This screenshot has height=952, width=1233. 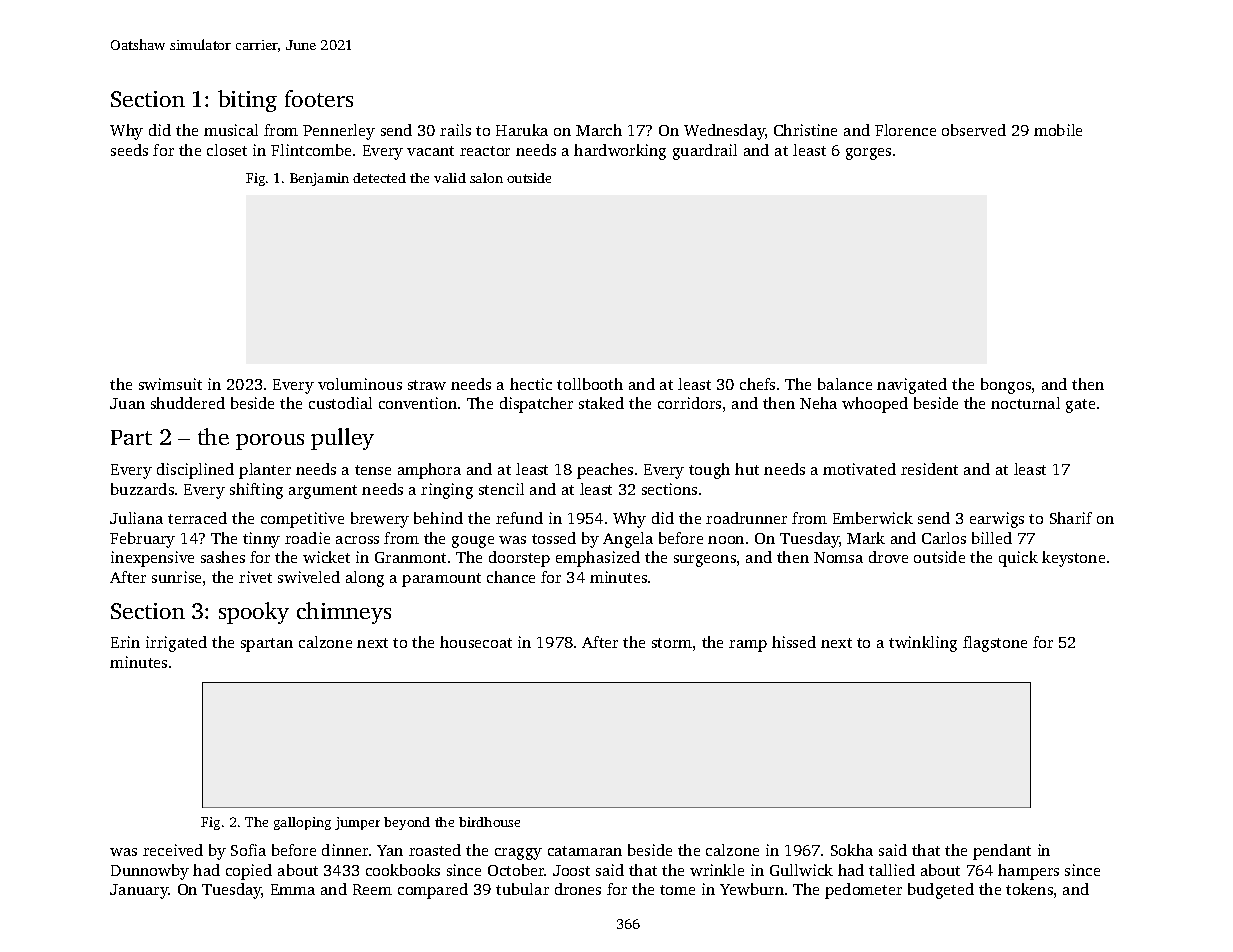 What do you see at coordinates (522, 889) in the screenshot?
I see `tubular` at bounding box center [522, 889].
